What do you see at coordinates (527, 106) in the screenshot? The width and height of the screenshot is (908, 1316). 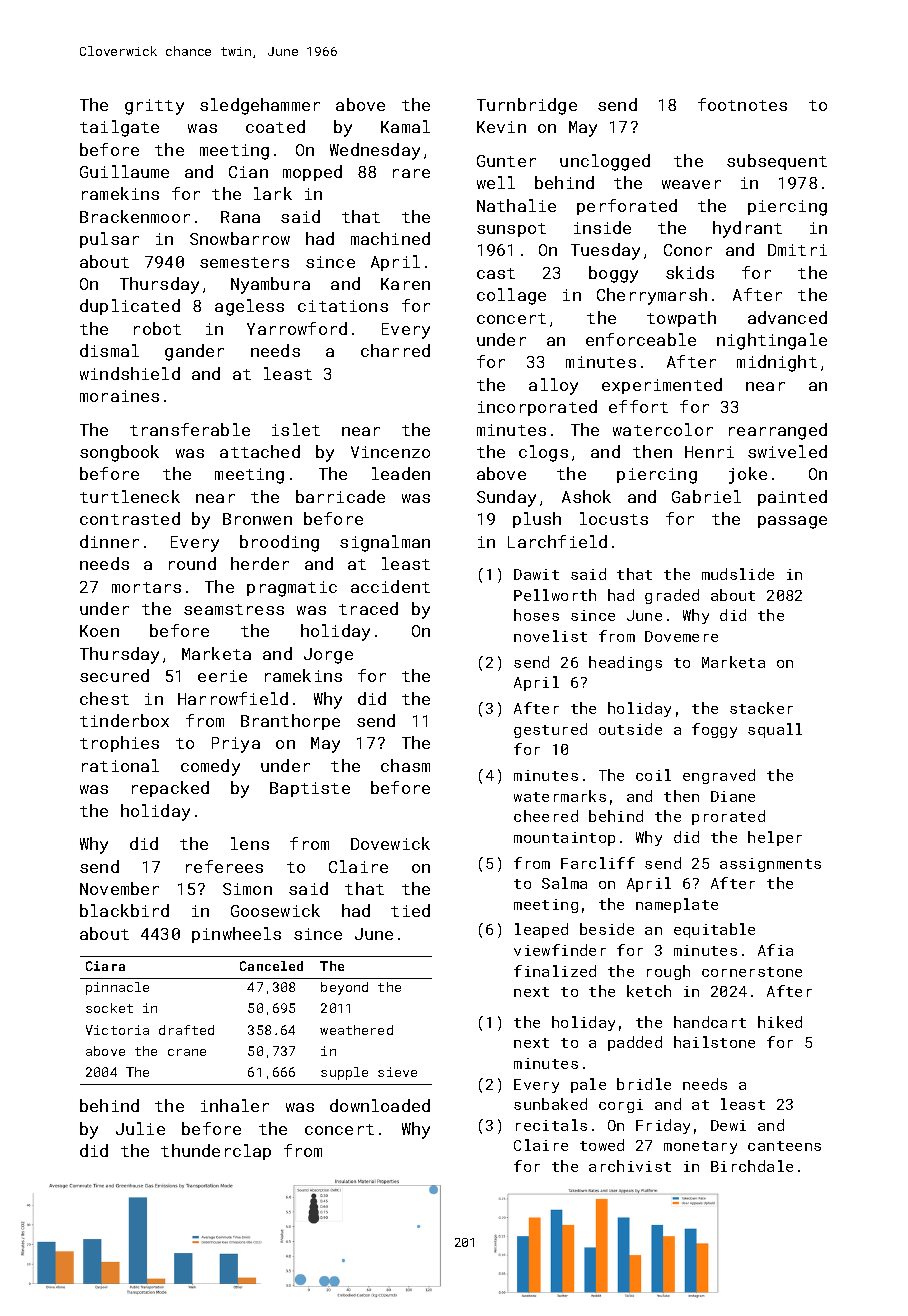 I see `Turnbridge` at bounding box center [527, 106].
